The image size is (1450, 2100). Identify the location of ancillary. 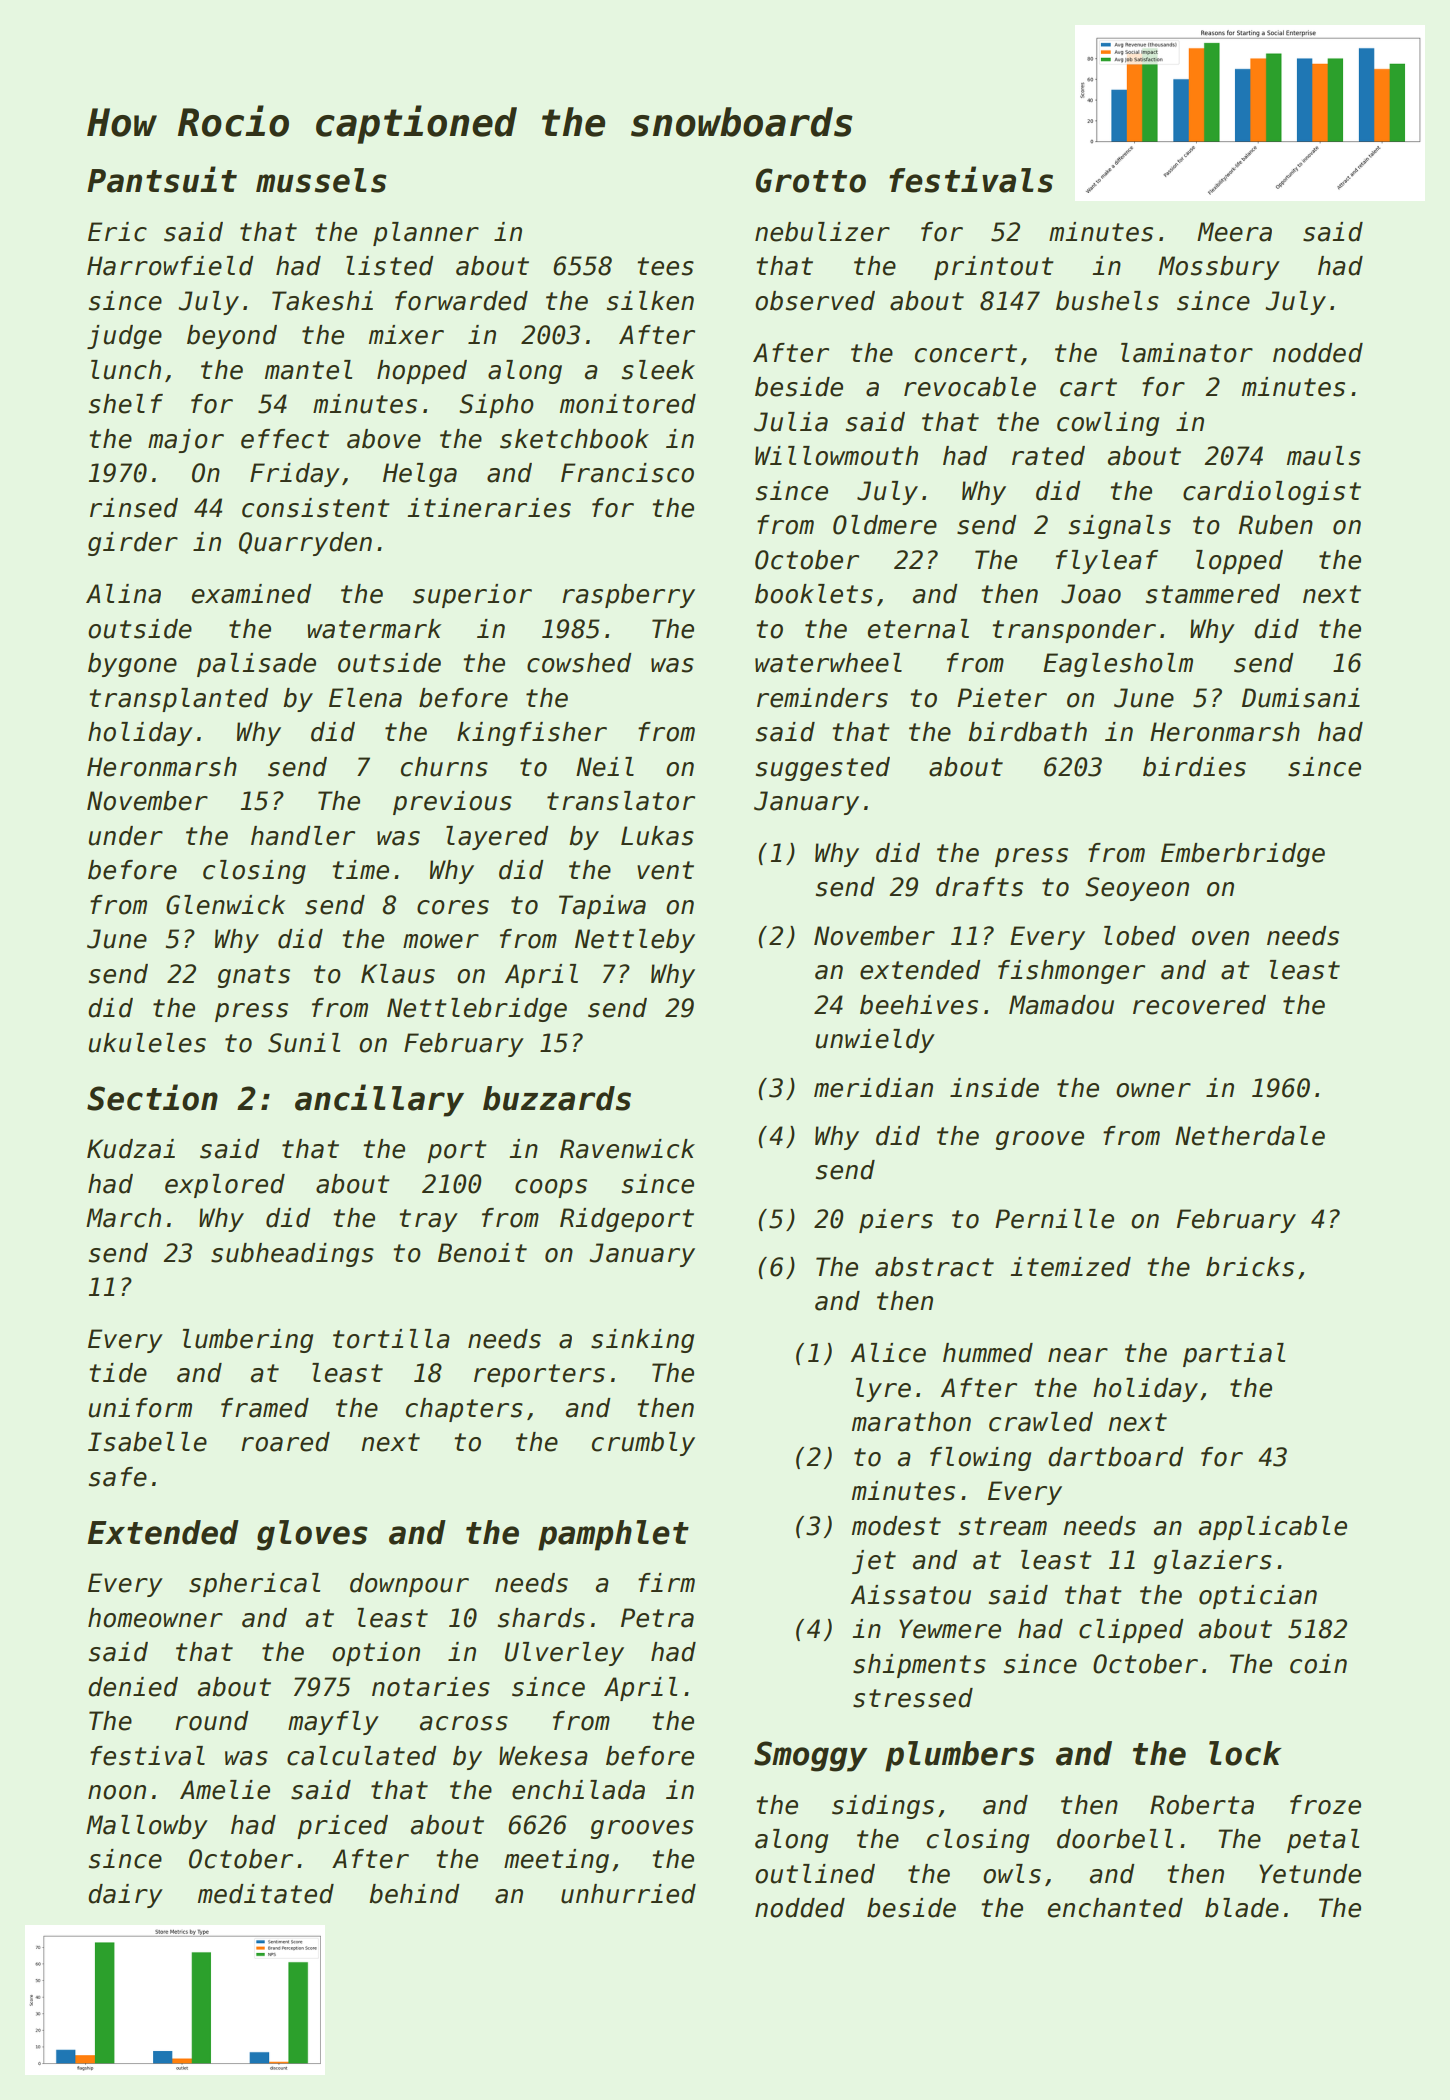
(379, 1100).
